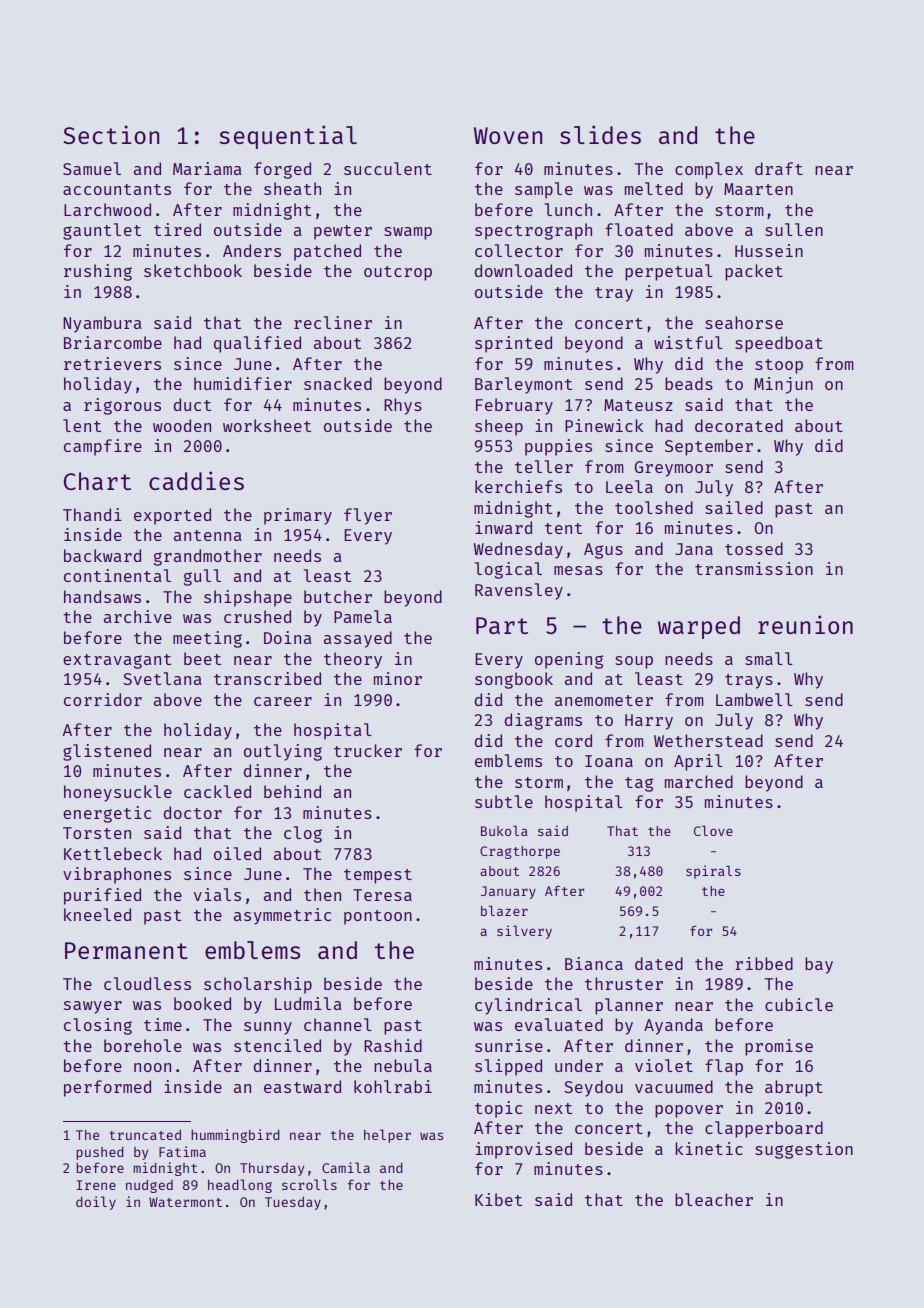 This page has height=1308, width=924. What do you see at coordinates (96, 1203) in the page?
I see `doily` at bounding box center [96, 1203].
